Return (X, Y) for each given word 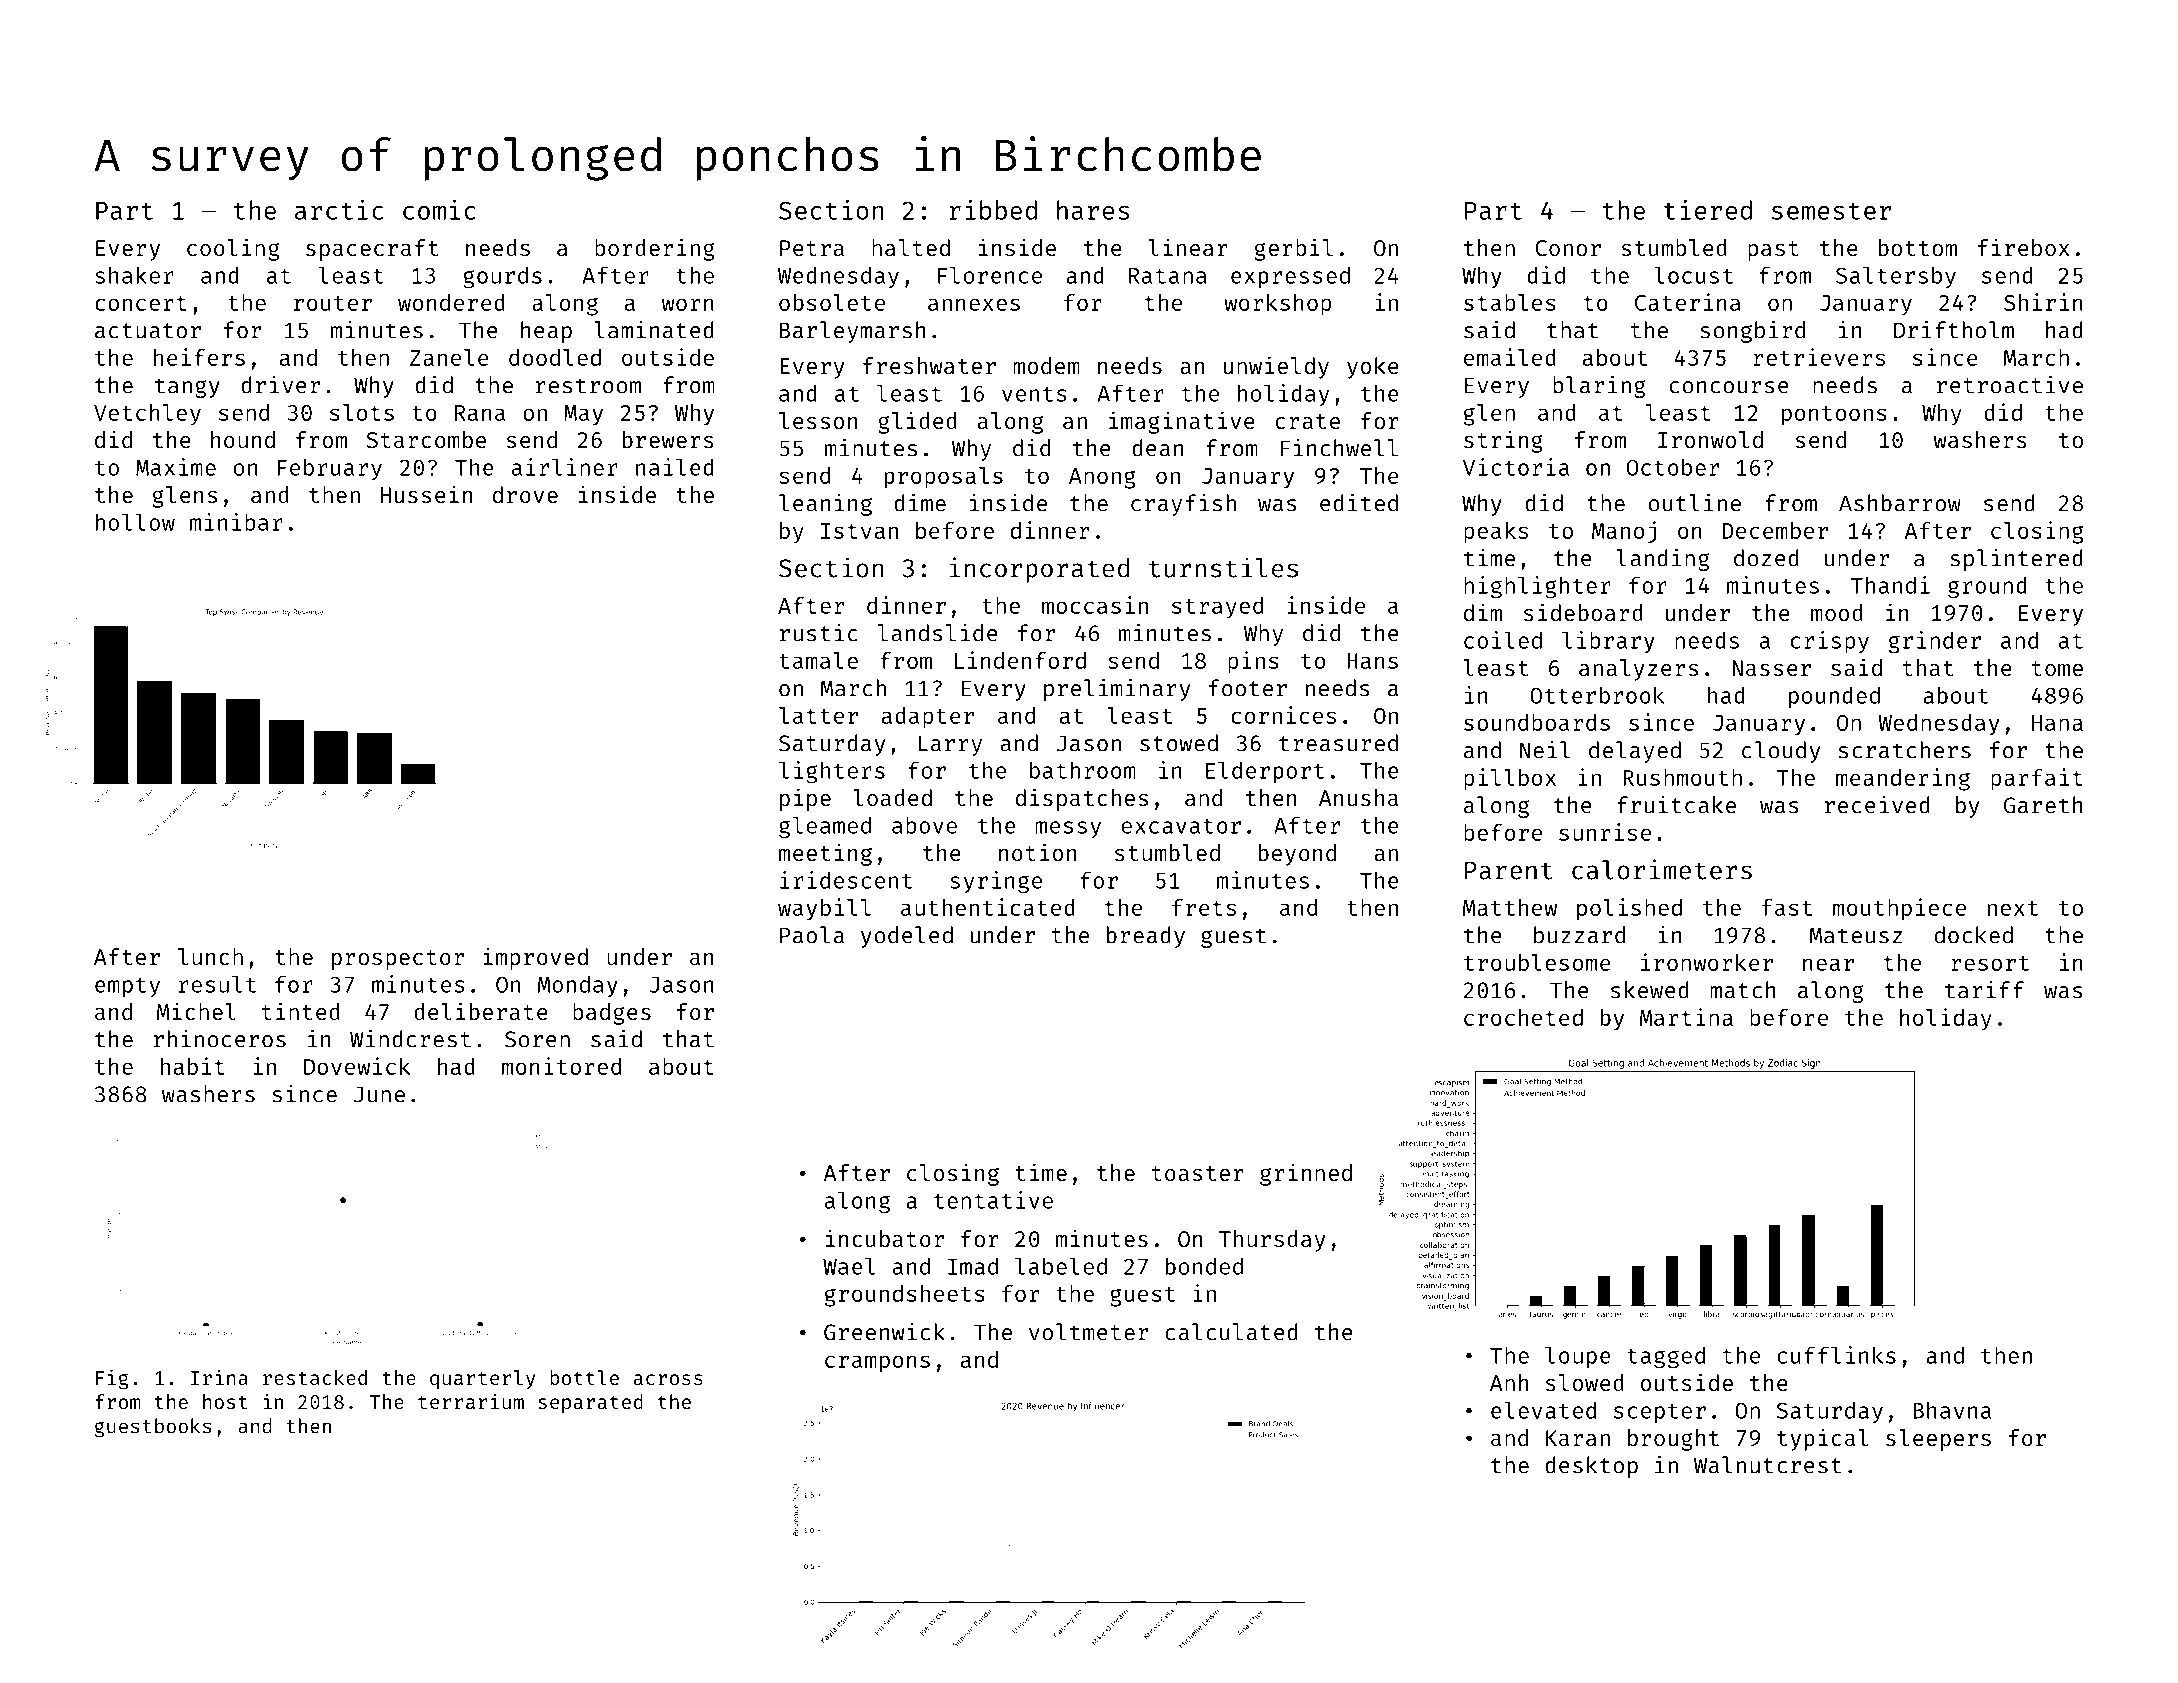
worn (688, 304)
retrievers (1819, 357)
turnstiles (1223, 567)
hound (243, 439)
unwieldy (1276, 367)
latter (818, 715)
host (225, 1401)
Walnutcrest (1768, 1465)
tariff (1984, 990)
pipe (805, 799)
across (668, 1379)
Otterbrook (1597, 695)
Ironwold (1710, 439)
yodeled (907, 937)
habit (193, 1066)
